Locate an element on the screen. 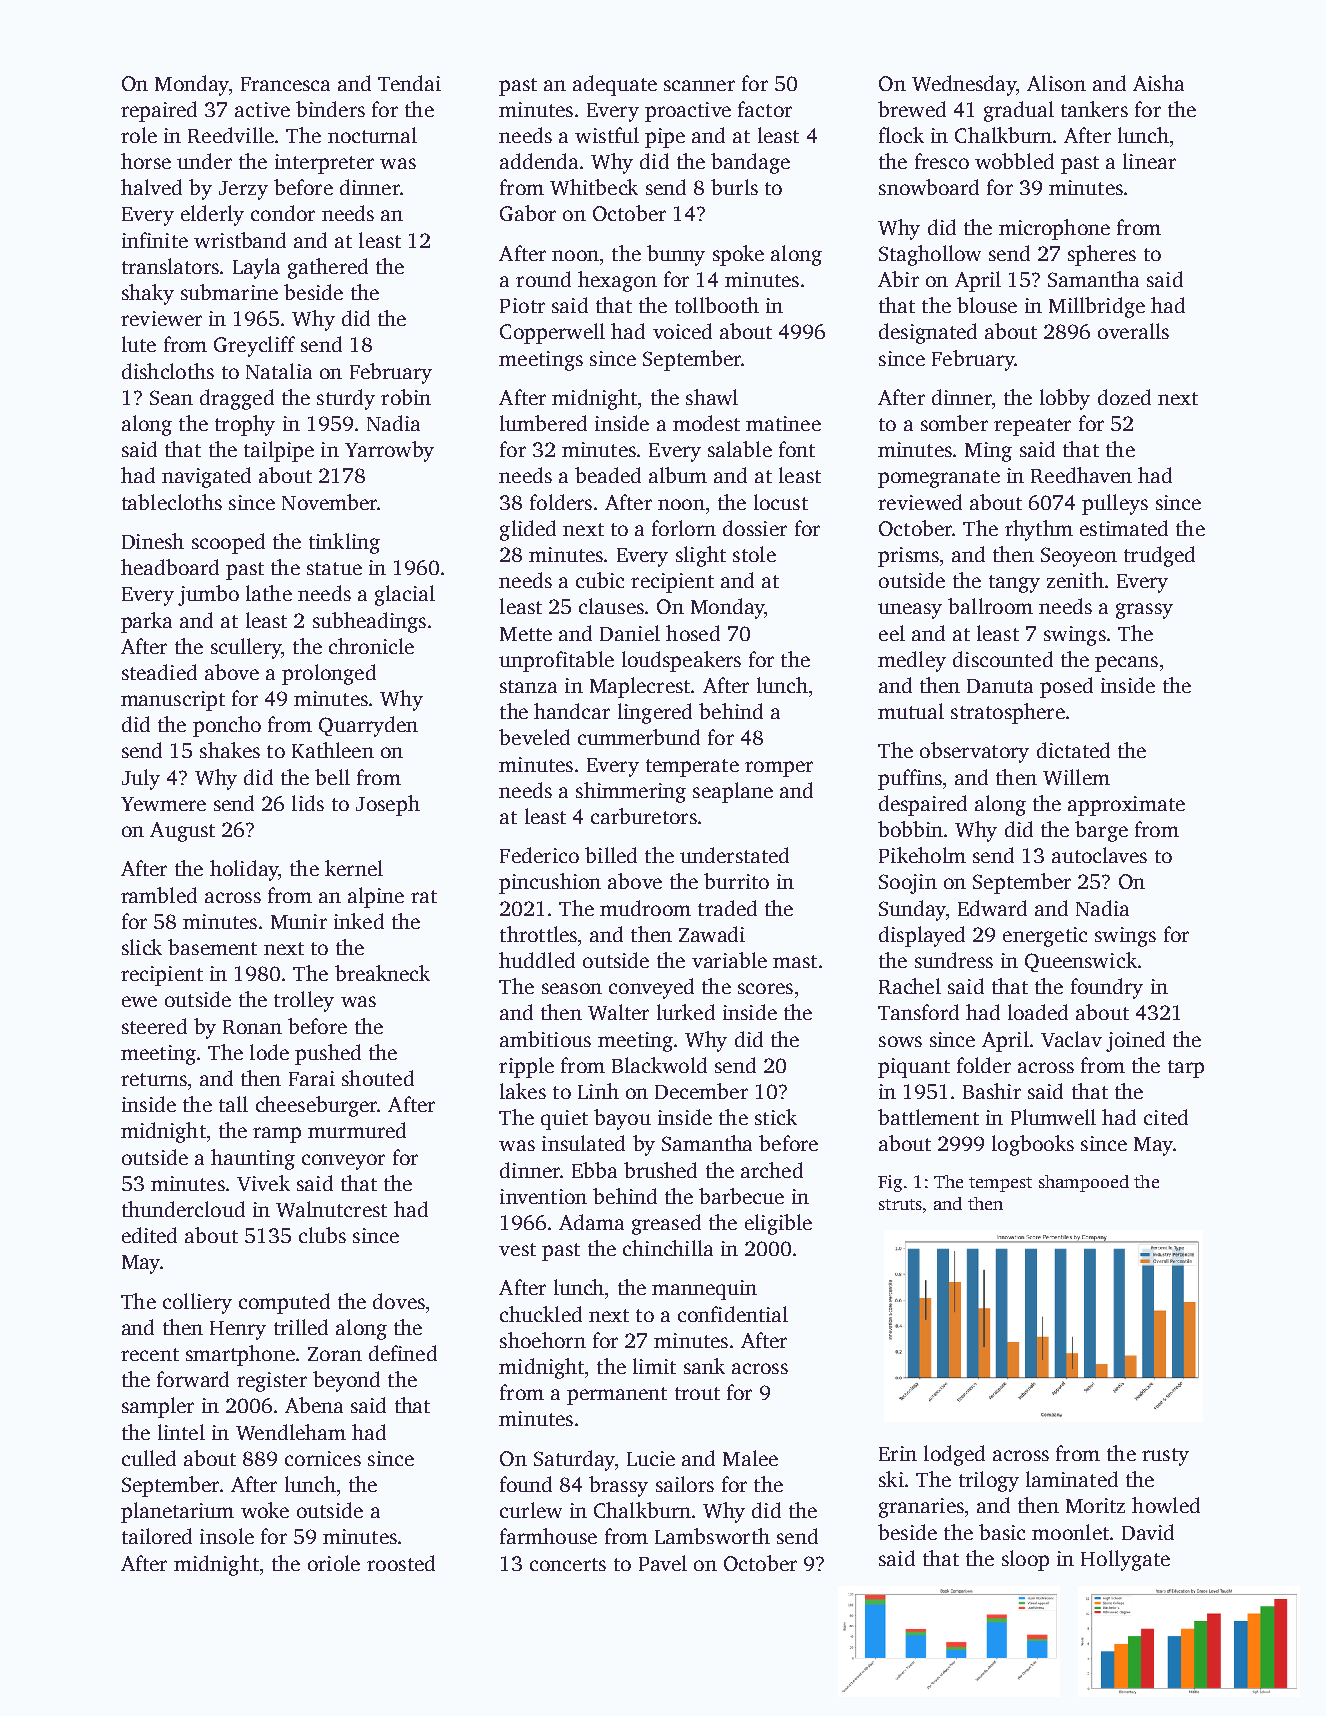 The width and height of the screenshot is (1326, 1716). eel is located at coordinates (892, 633).
